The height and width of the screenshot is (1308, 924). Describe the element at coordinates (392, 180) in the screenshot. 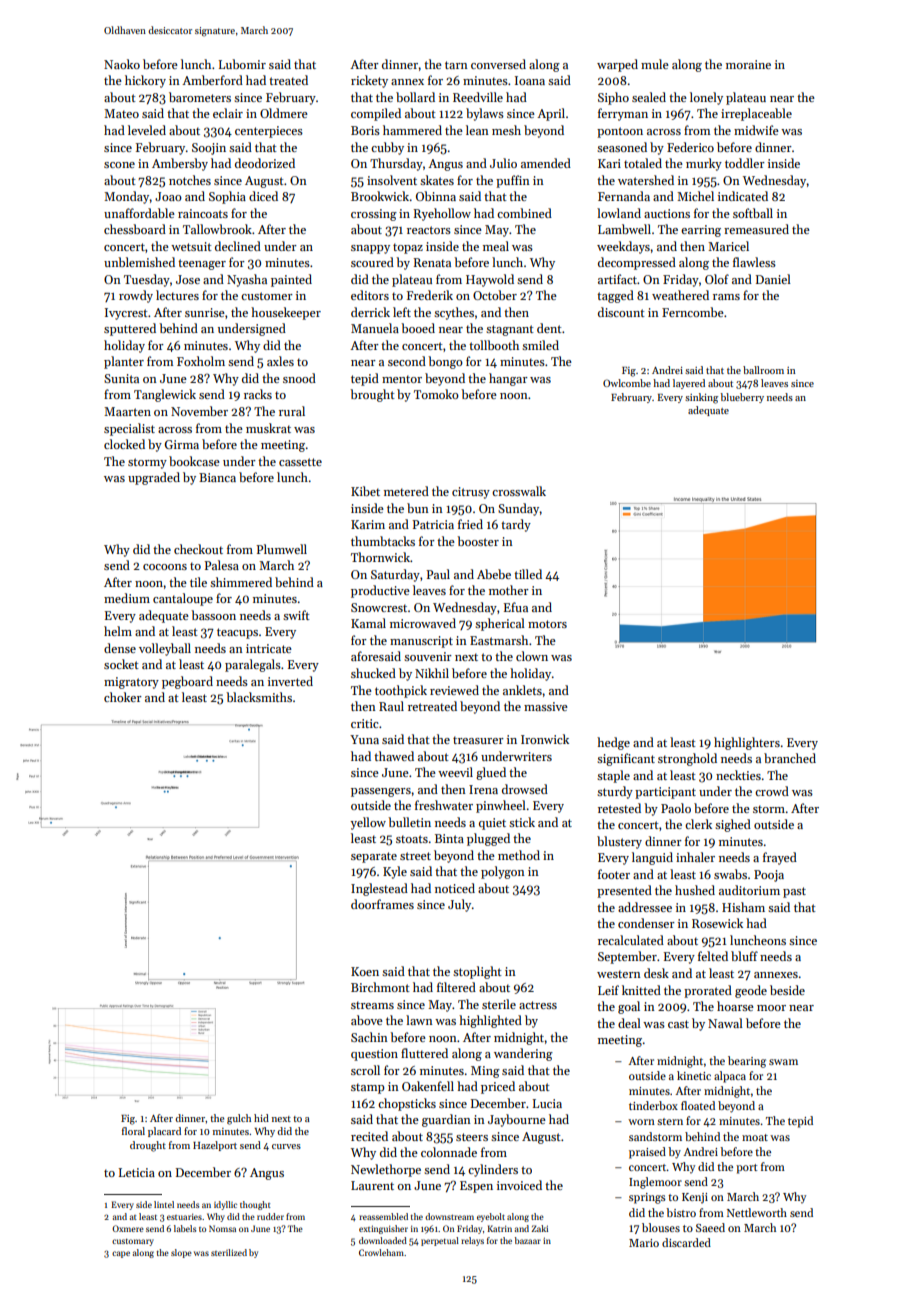

I see `insolvent` at that location.
